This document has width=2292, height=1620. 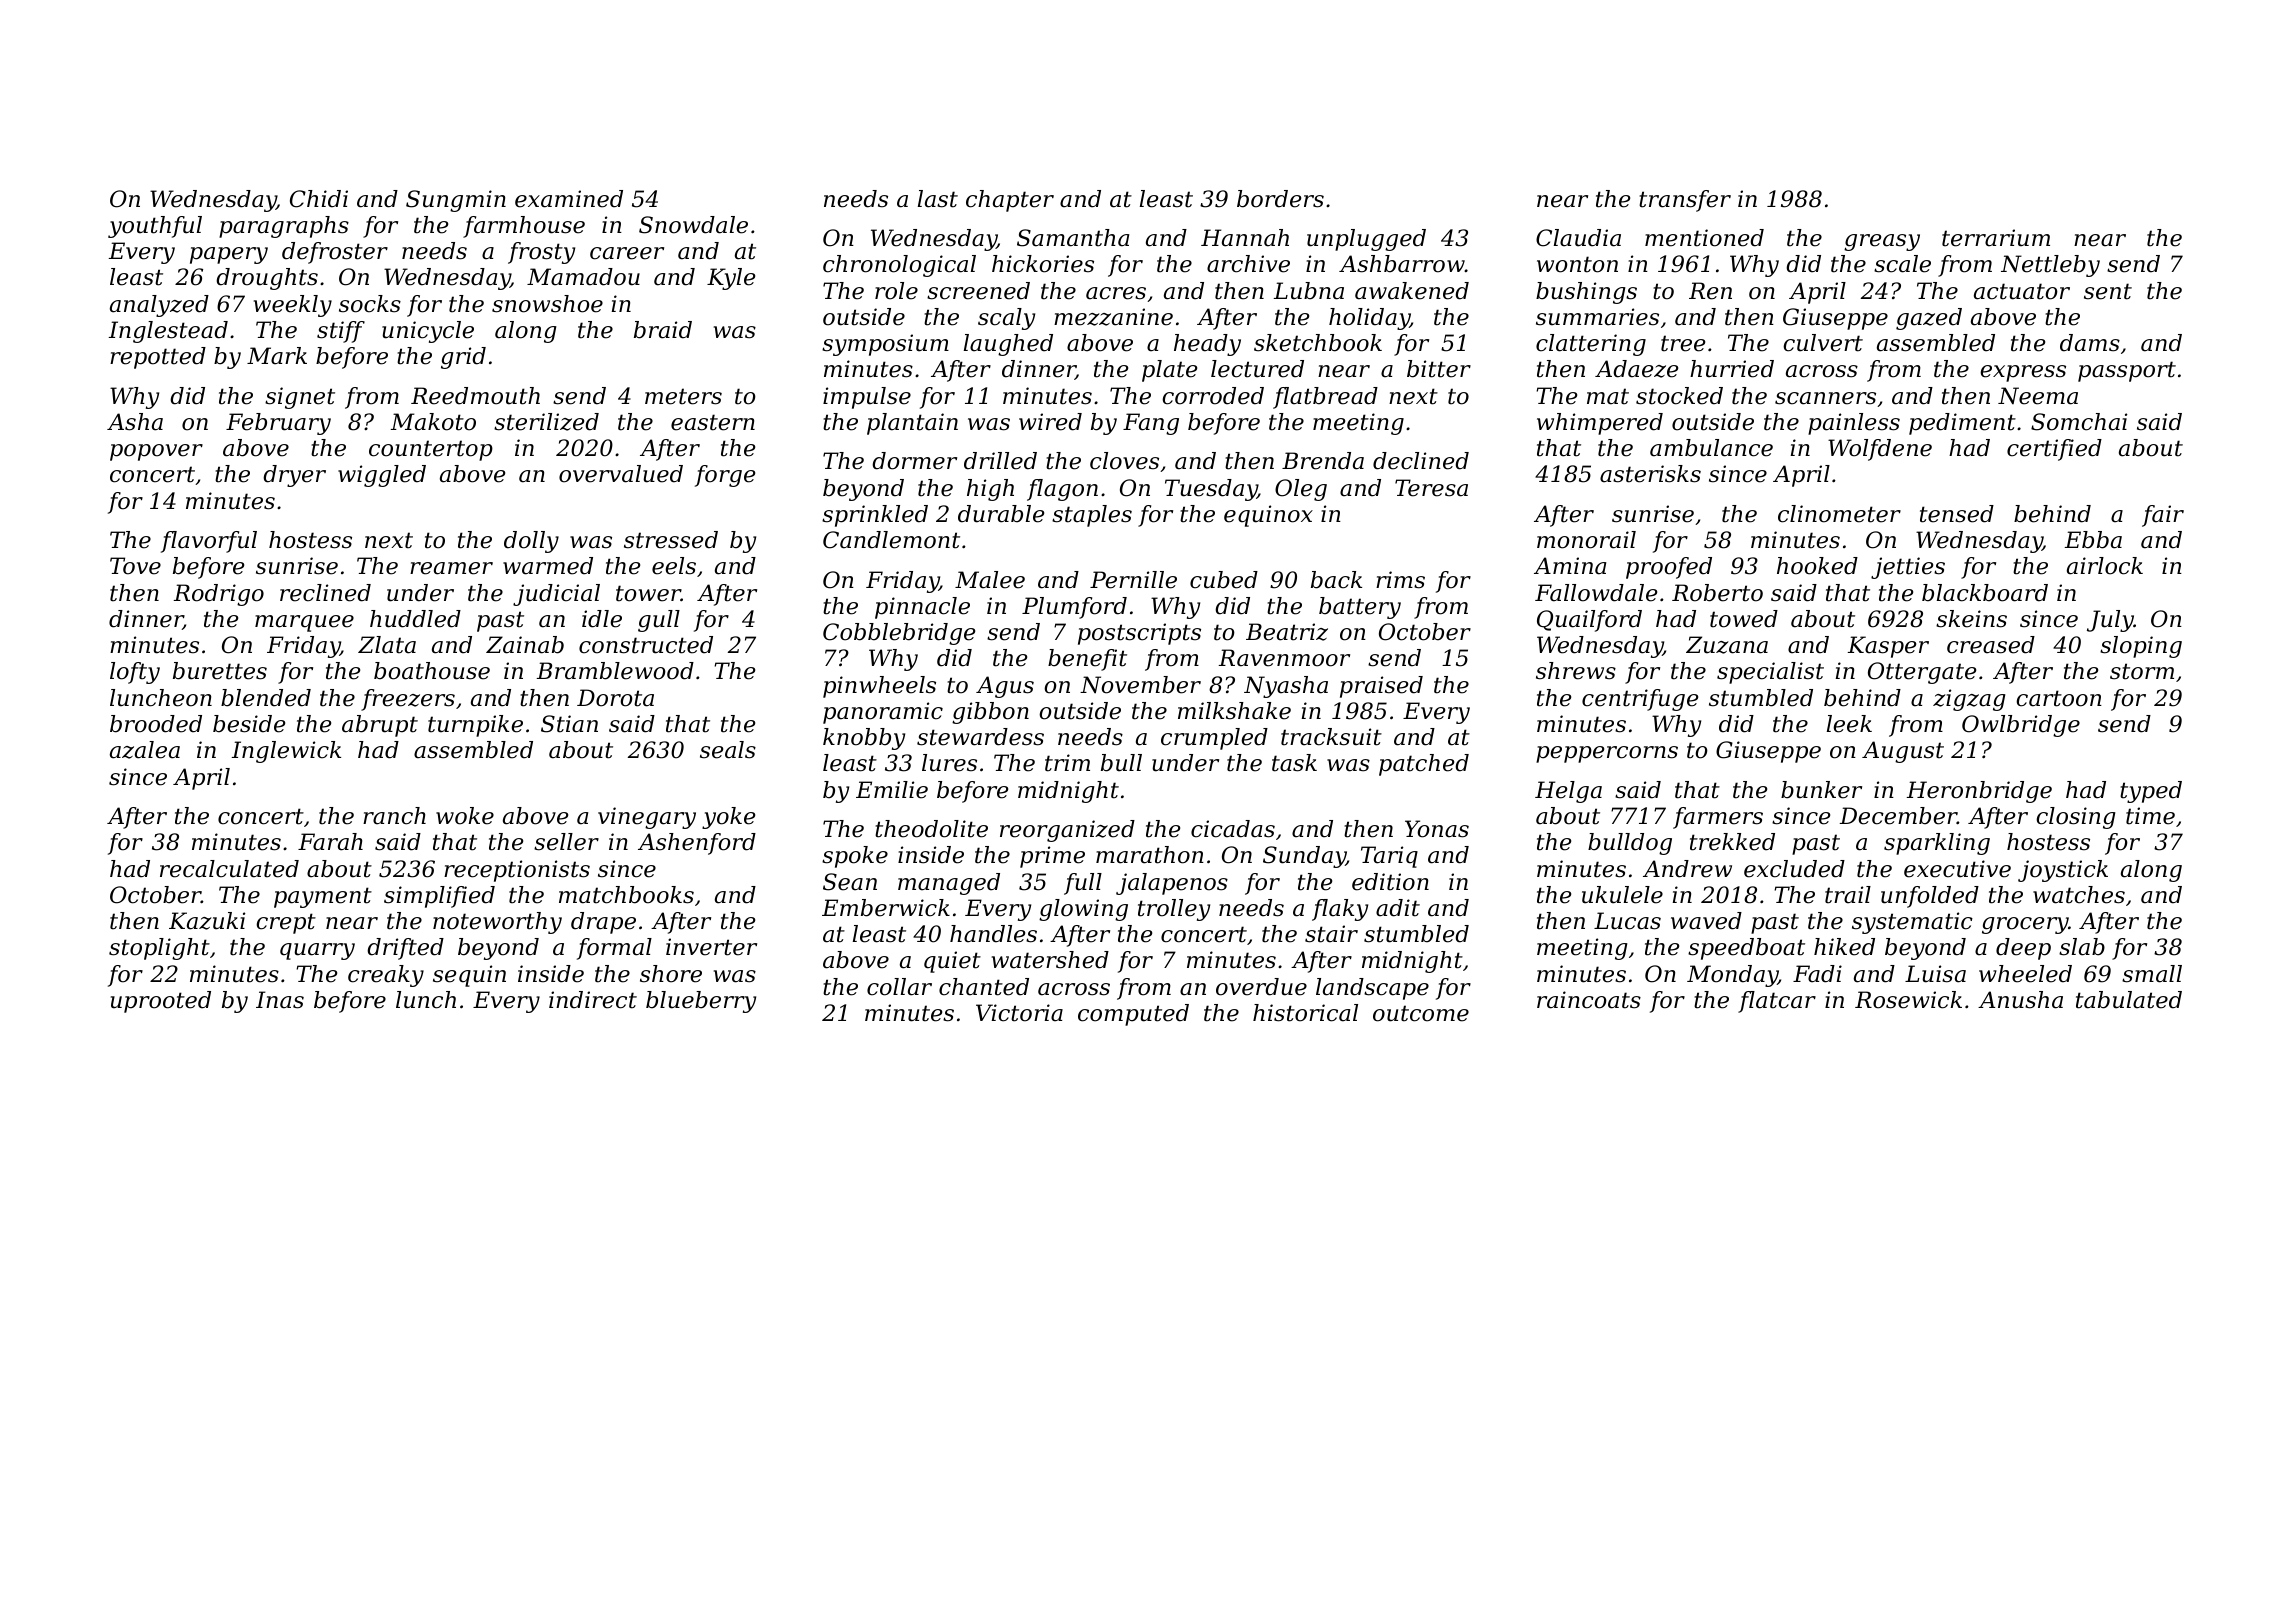 What do you see at coordinates (1211, 490) in the document?
I see `Tuesday` at bounding box center [1211, 490].
